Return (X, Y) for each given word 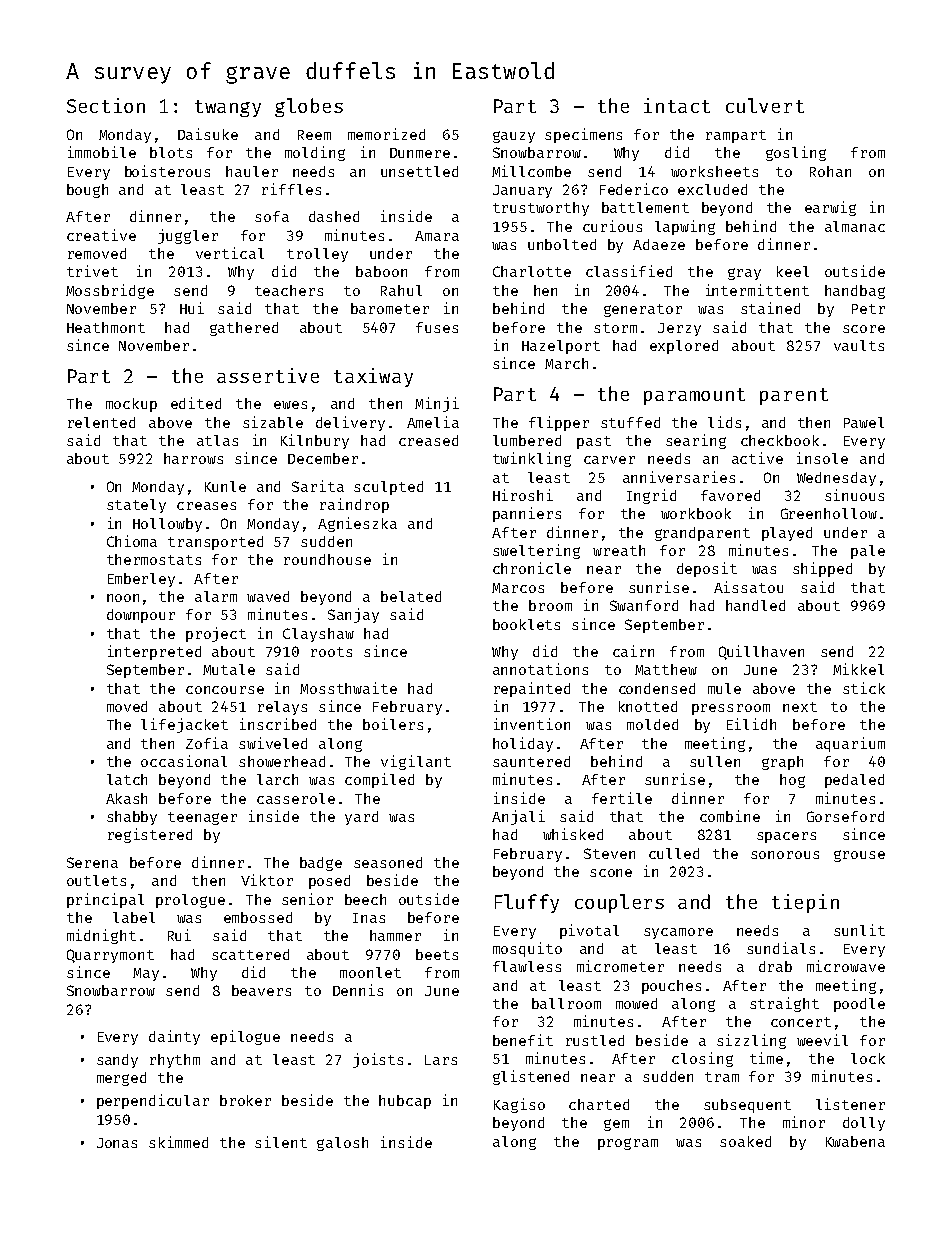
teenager (202, 818)
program (628, 1144)
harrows (193, 458)
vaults (859, 345)
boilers (393, 724)
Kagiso (519, 1105)
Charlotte (532, 271)
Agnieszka (357, 524)
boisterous (167, 171)
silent (281, 1142)
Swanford (644, 605)
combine (730, 816)
